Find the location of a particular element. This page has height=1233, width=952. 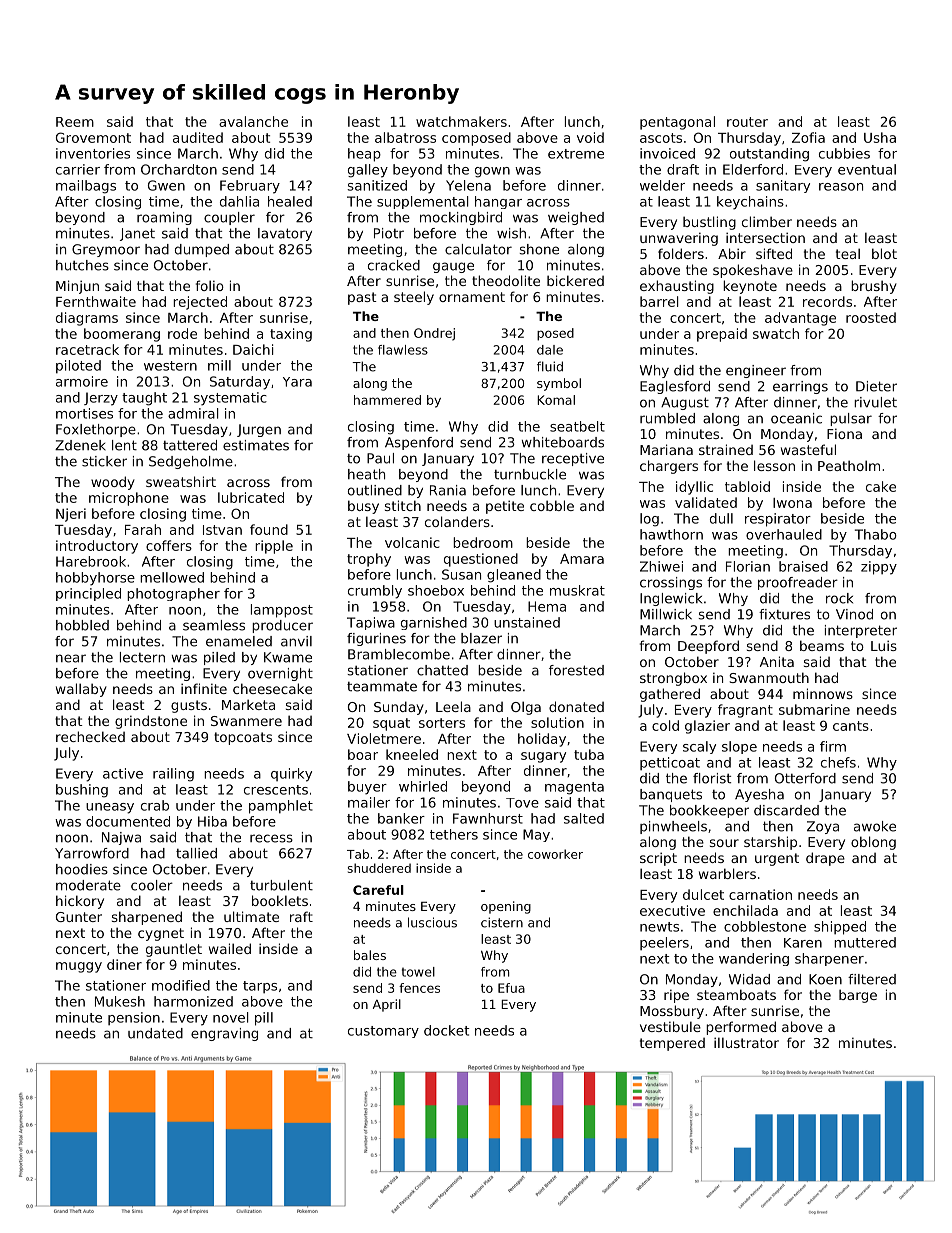

past is located at coordinates (362, 298).
